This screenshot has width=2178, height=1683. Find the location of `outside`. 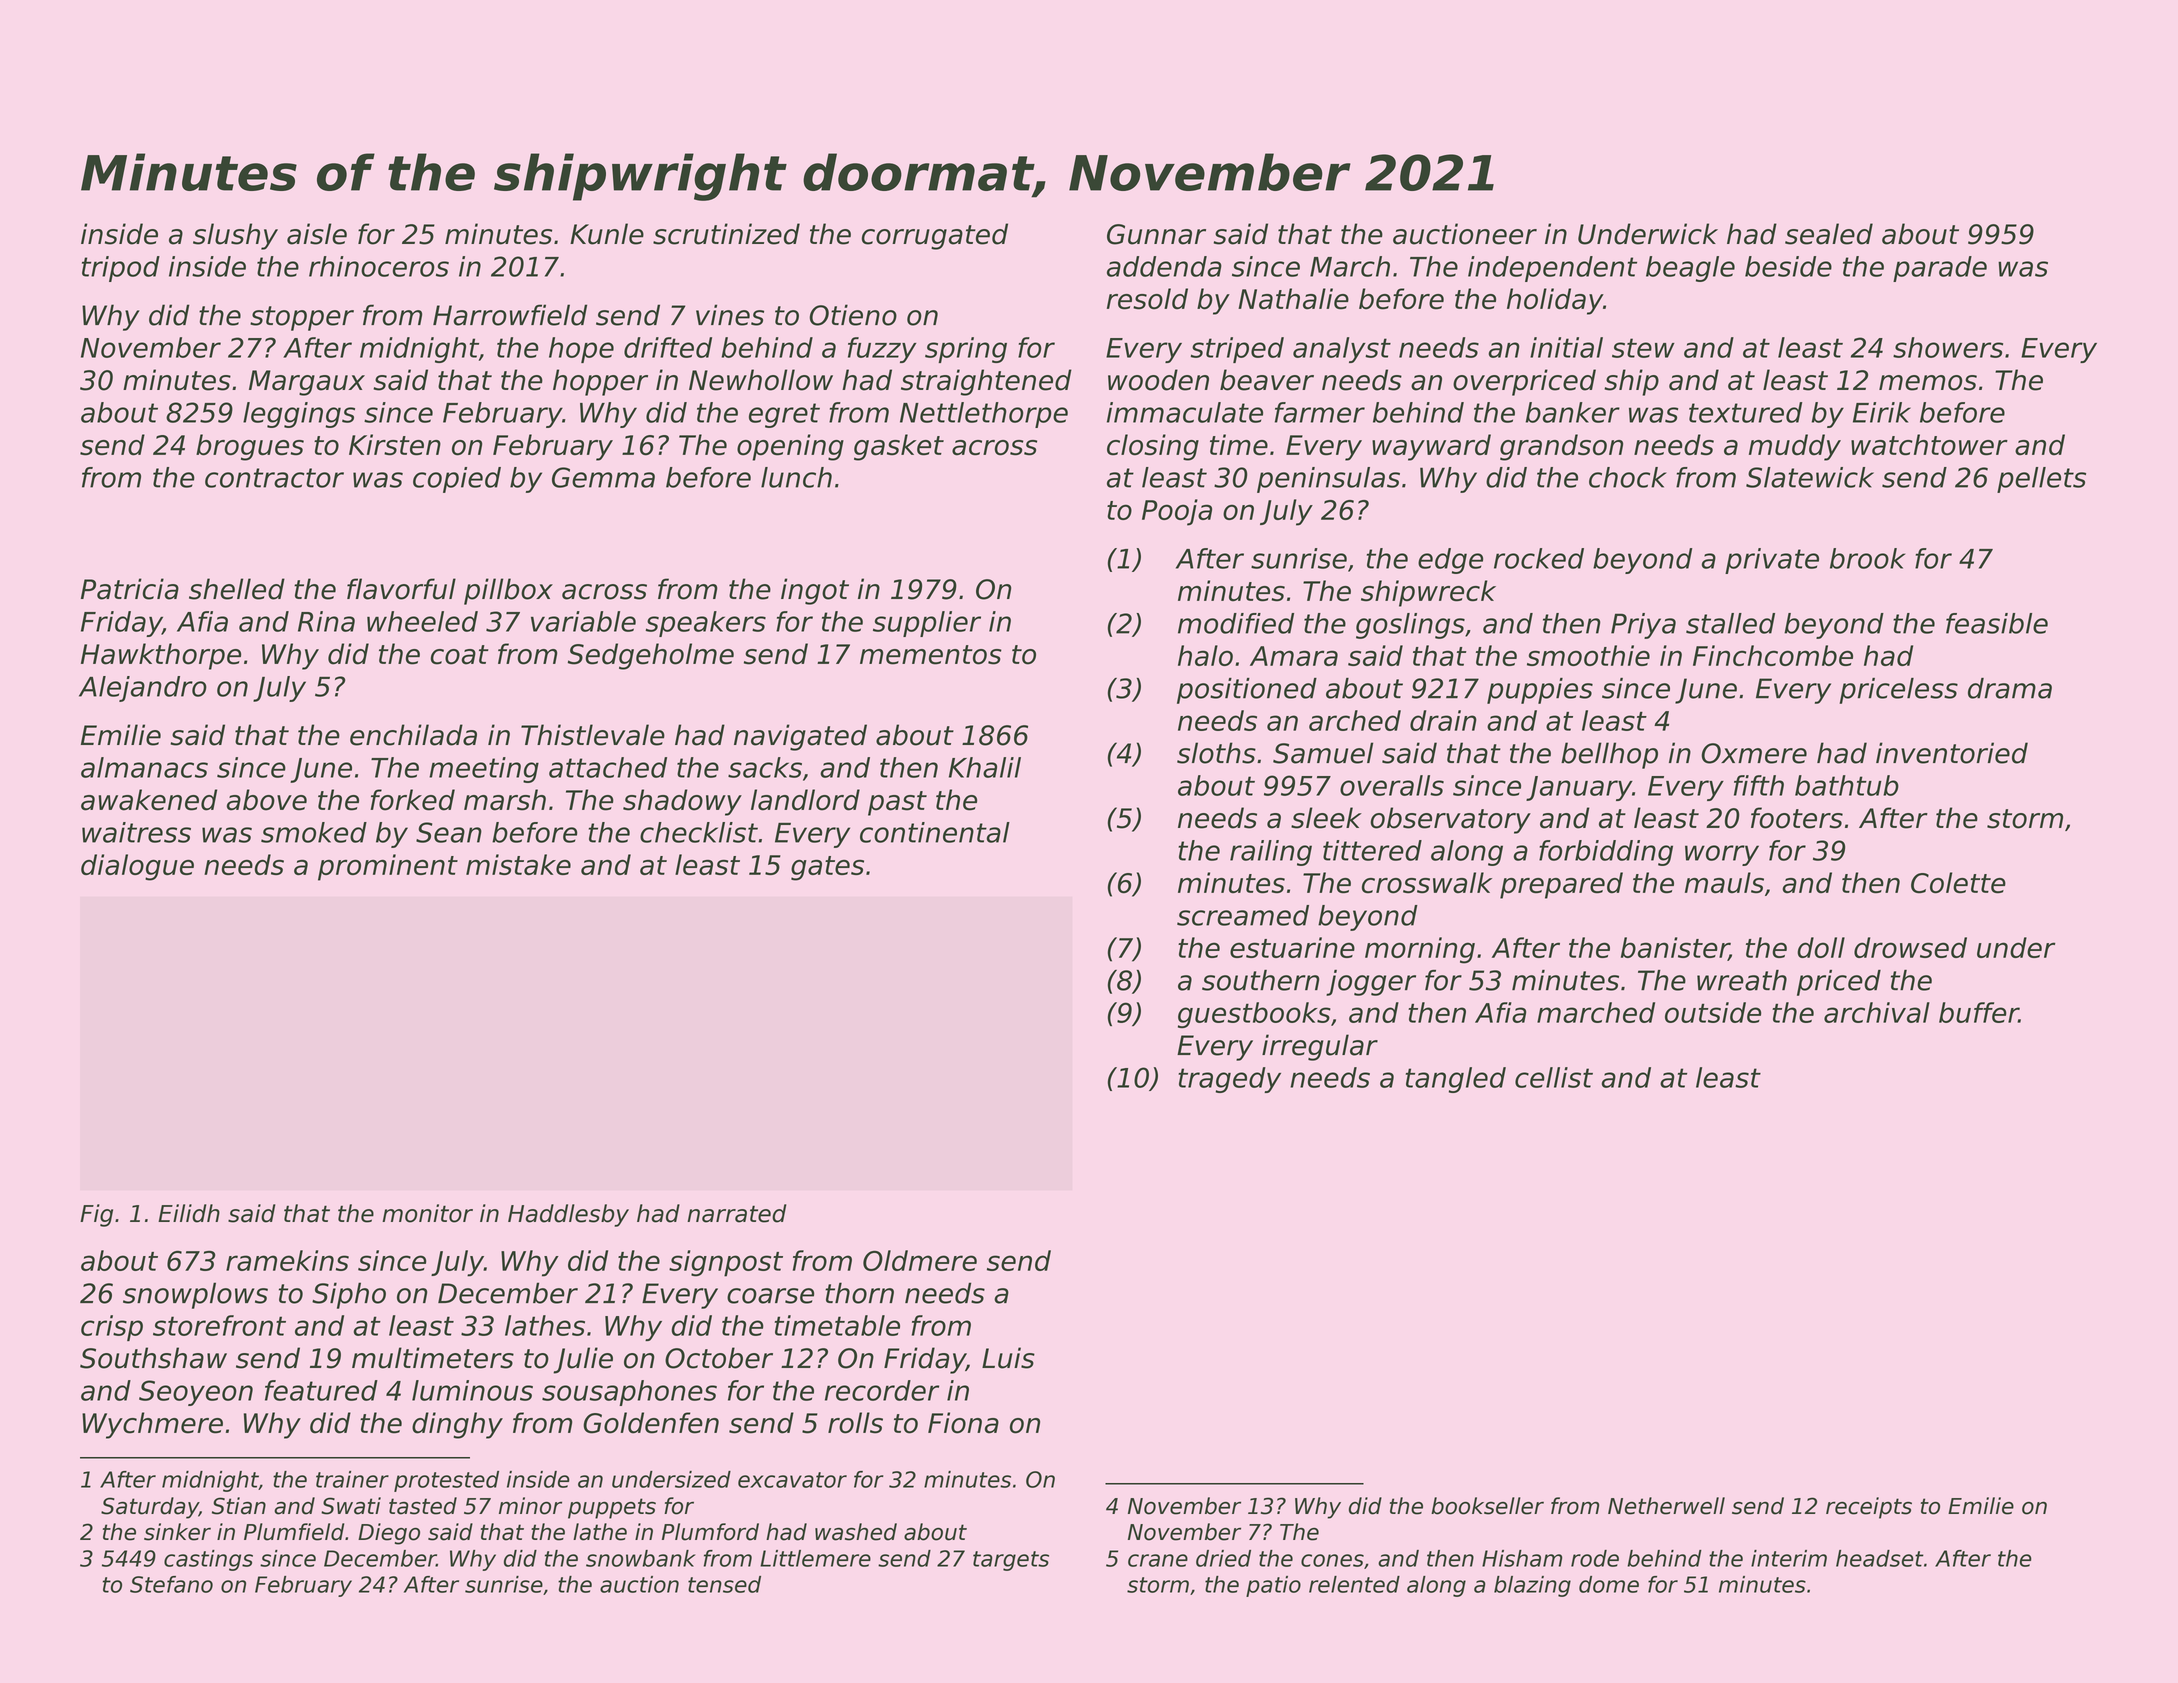

outside is located at coordinates (1713, 1012).
